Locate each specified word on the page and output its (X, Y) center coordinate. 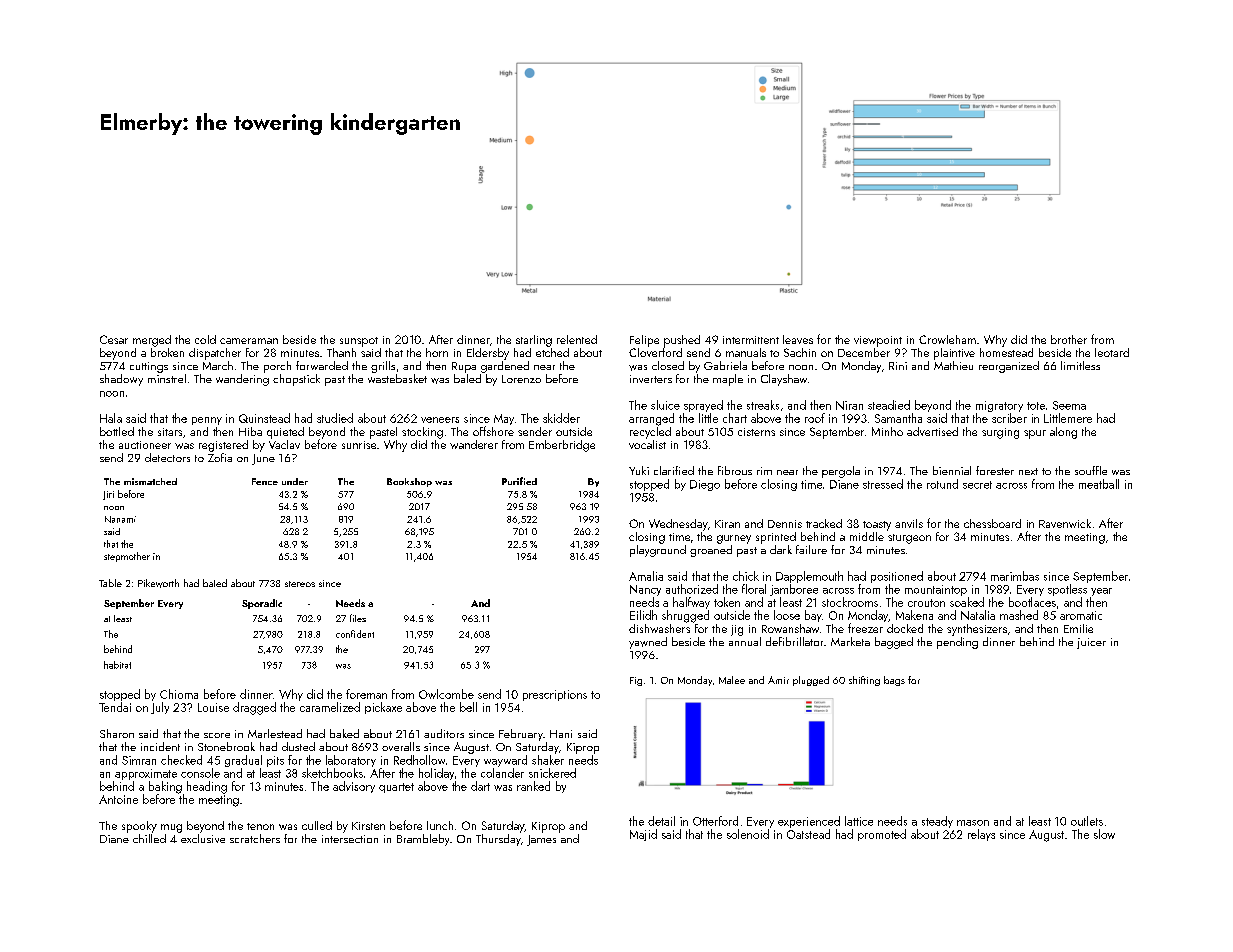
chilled (149, 838)
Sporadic (262, 604)
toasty (877, 526)
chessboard (992, 523)
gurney (734, 539)
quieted (285, 433)
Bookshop (409, 482)
